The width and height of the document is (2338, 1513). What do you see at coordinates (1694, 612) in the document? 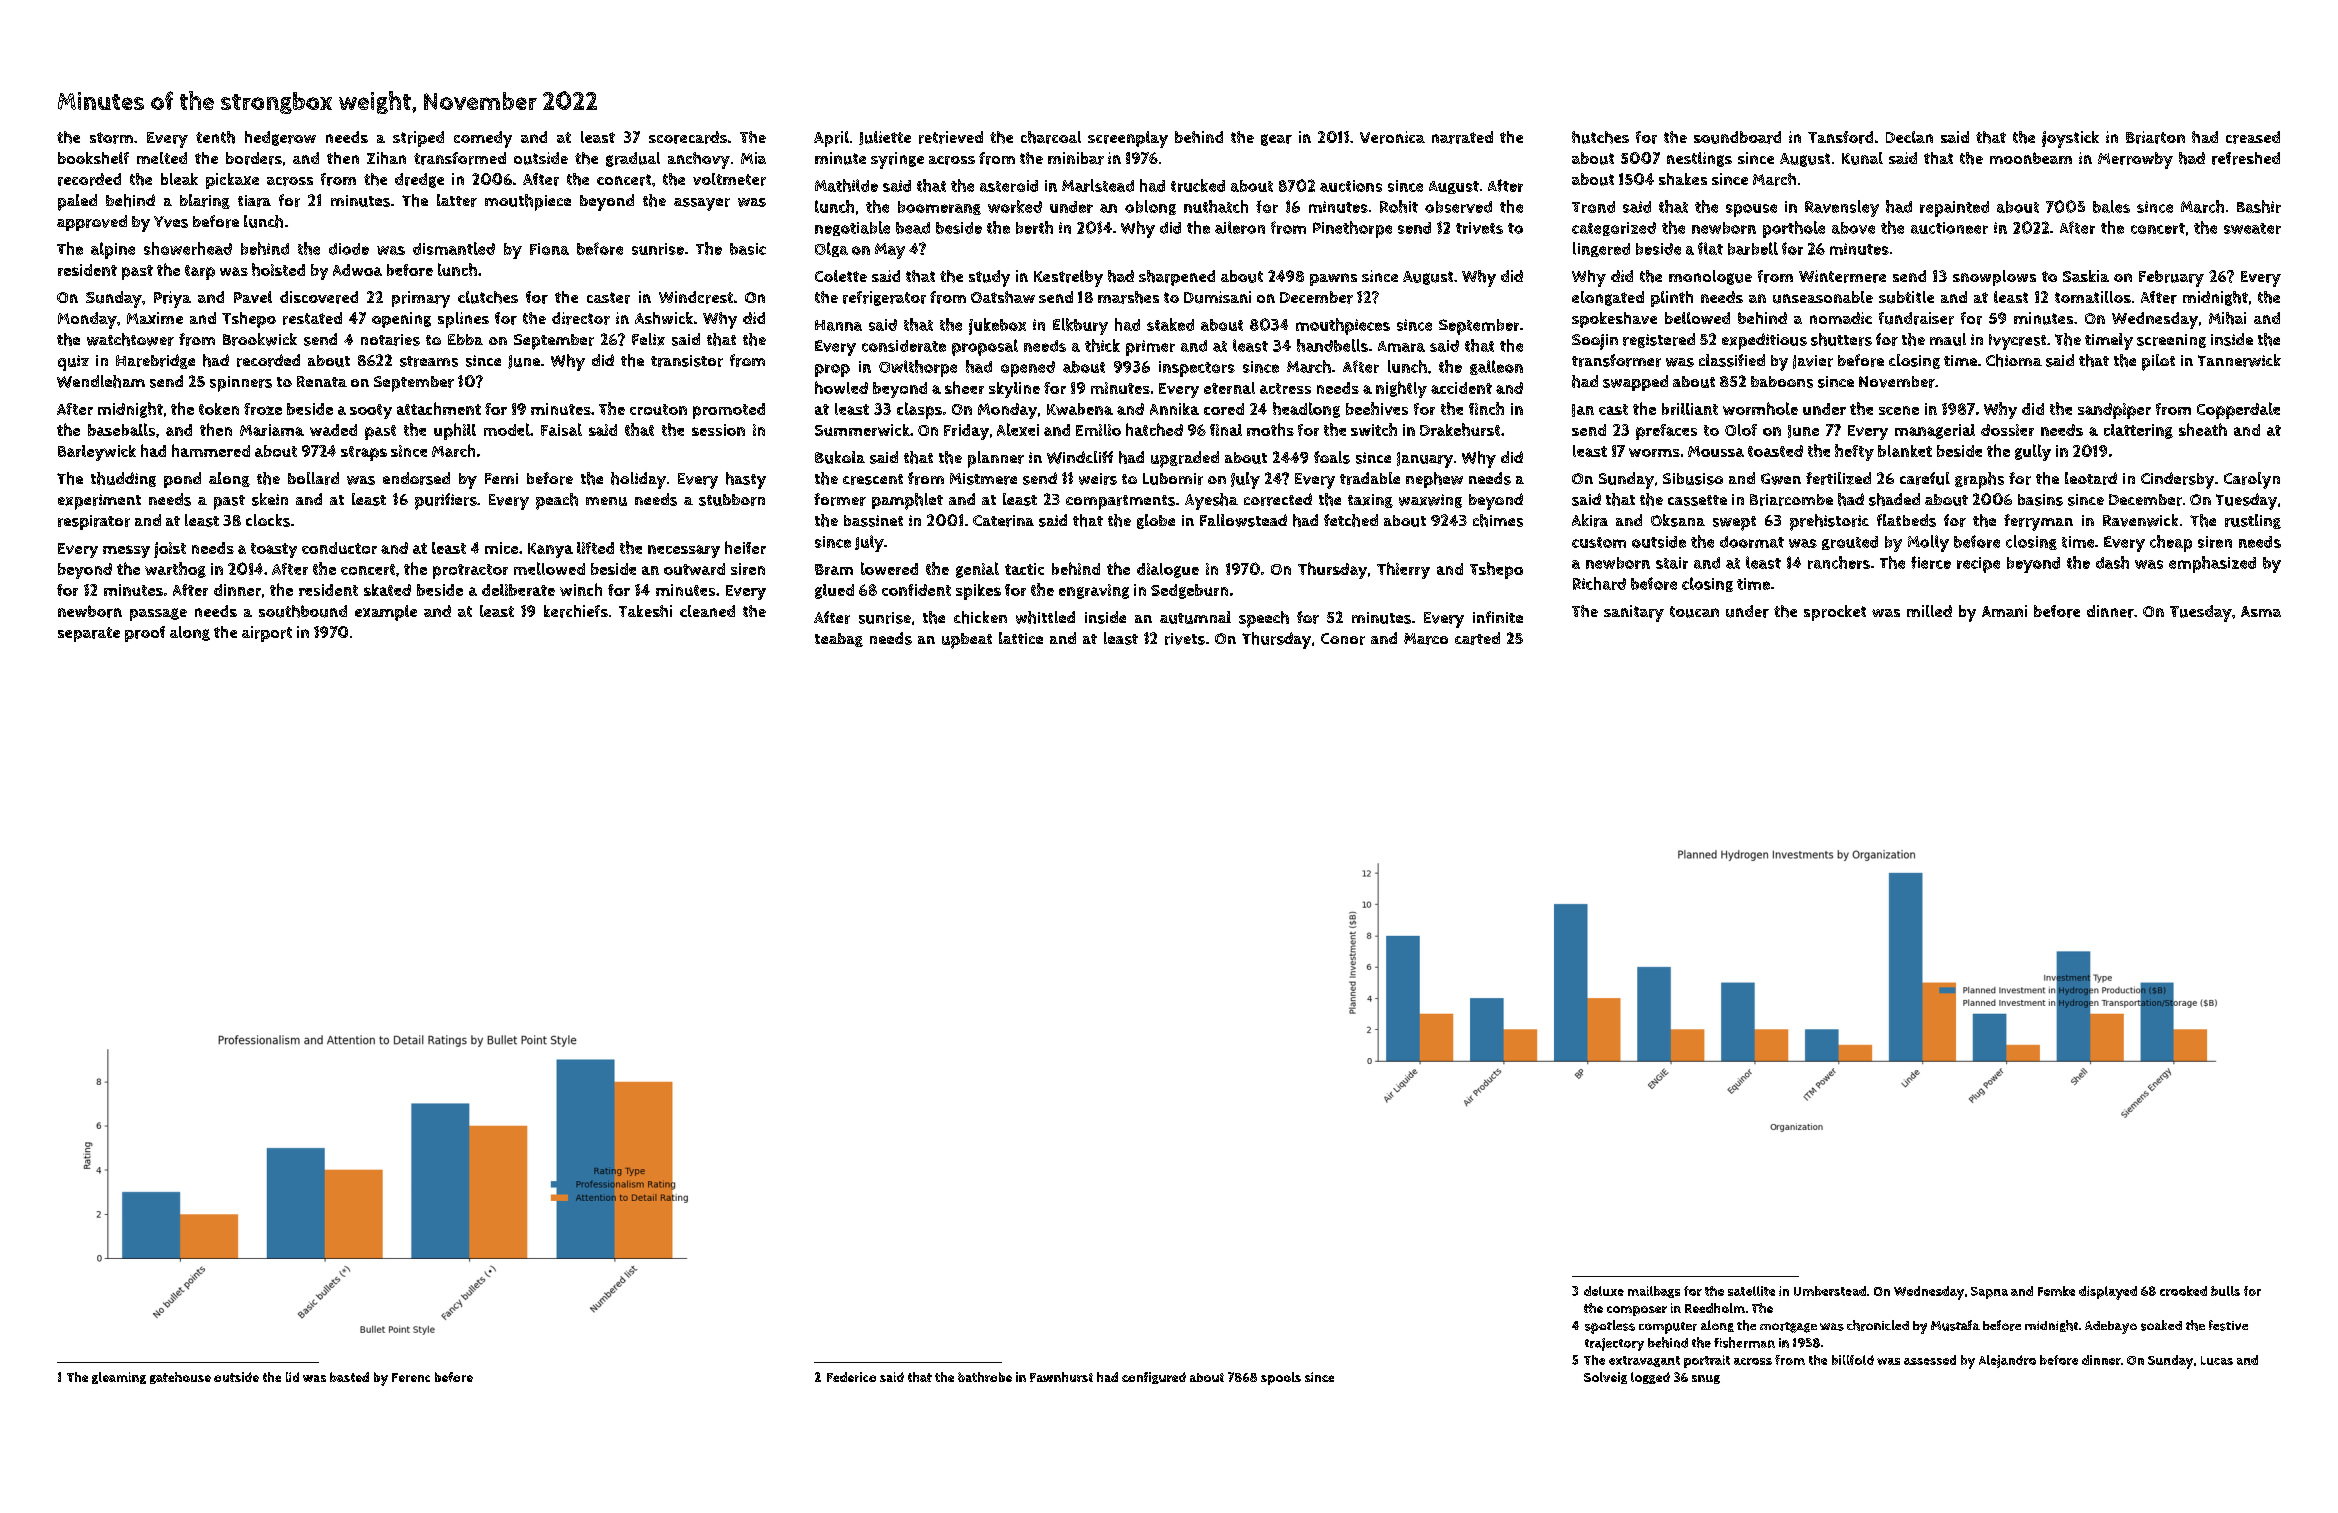
I see `toucan` at bounding box center [1694, 612].
